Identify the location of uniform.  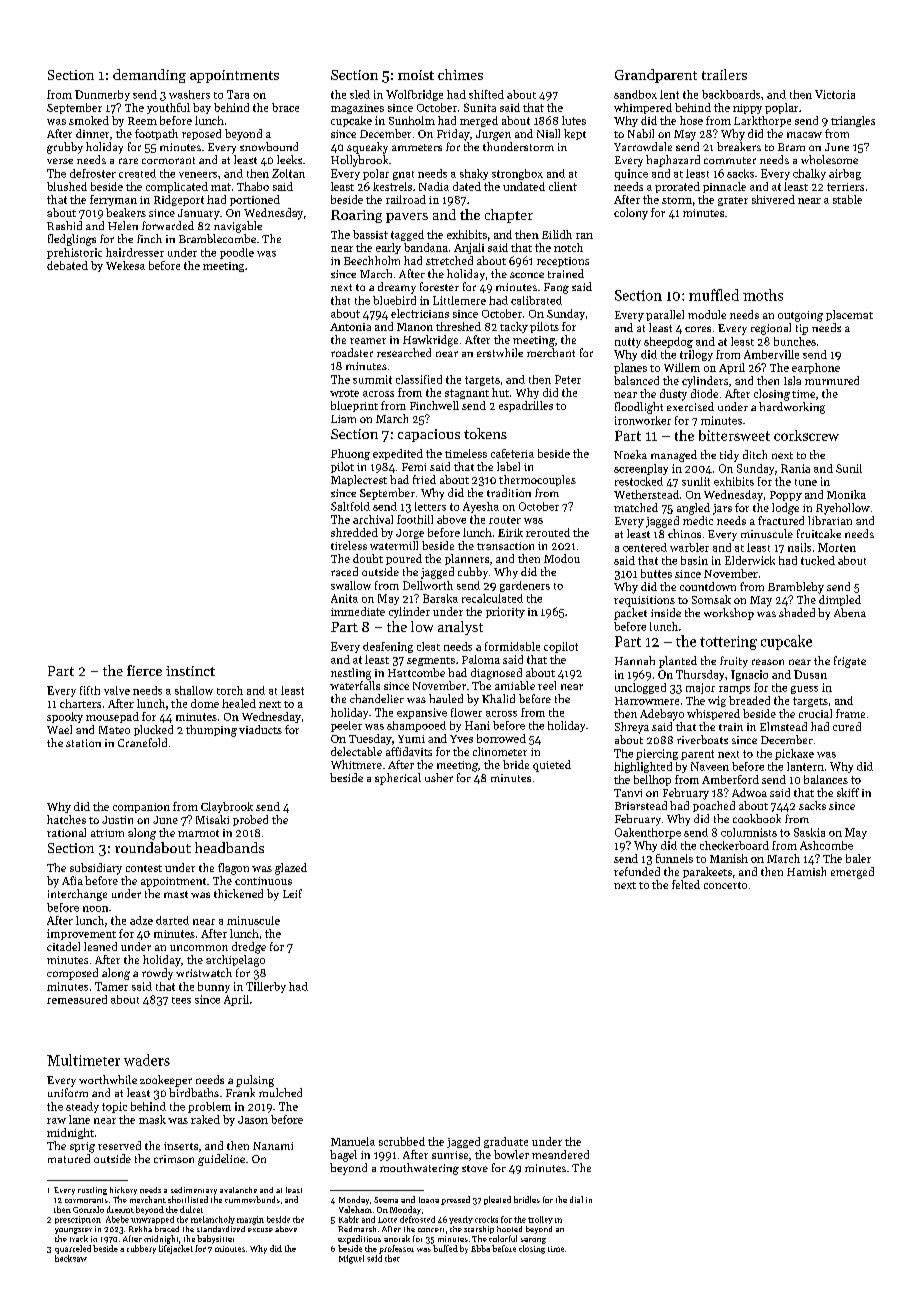
(68, 1092).
